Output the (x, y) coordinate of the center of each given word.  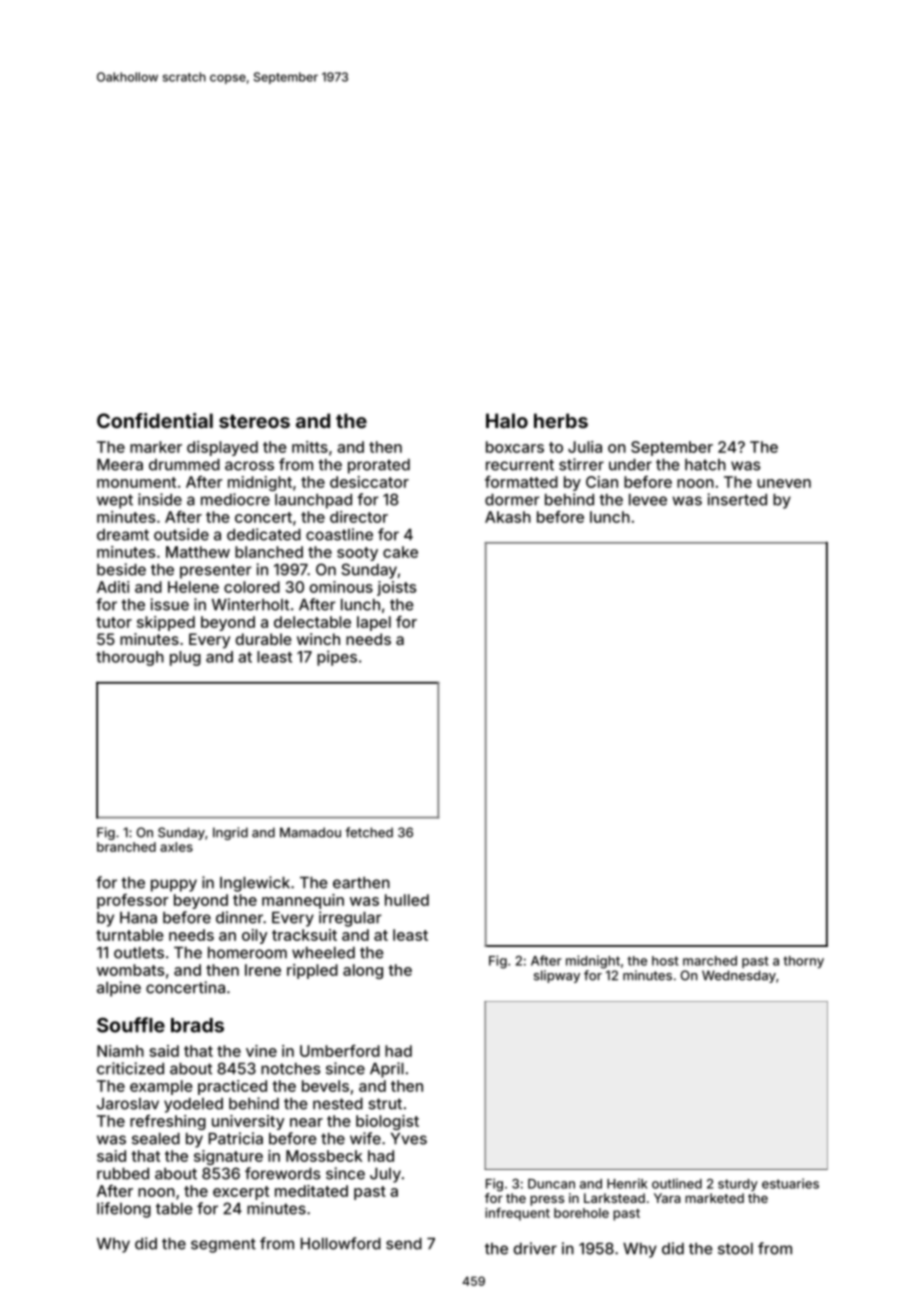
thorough (130, 658)
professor (133, 901)
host (665, 961)
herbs (561, 420)
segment (223, 1245)
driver (535, 1248)
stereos (254, 421)
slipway (557, 976)
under (630, 465)
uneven (784, 483)
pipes (337, 658)
